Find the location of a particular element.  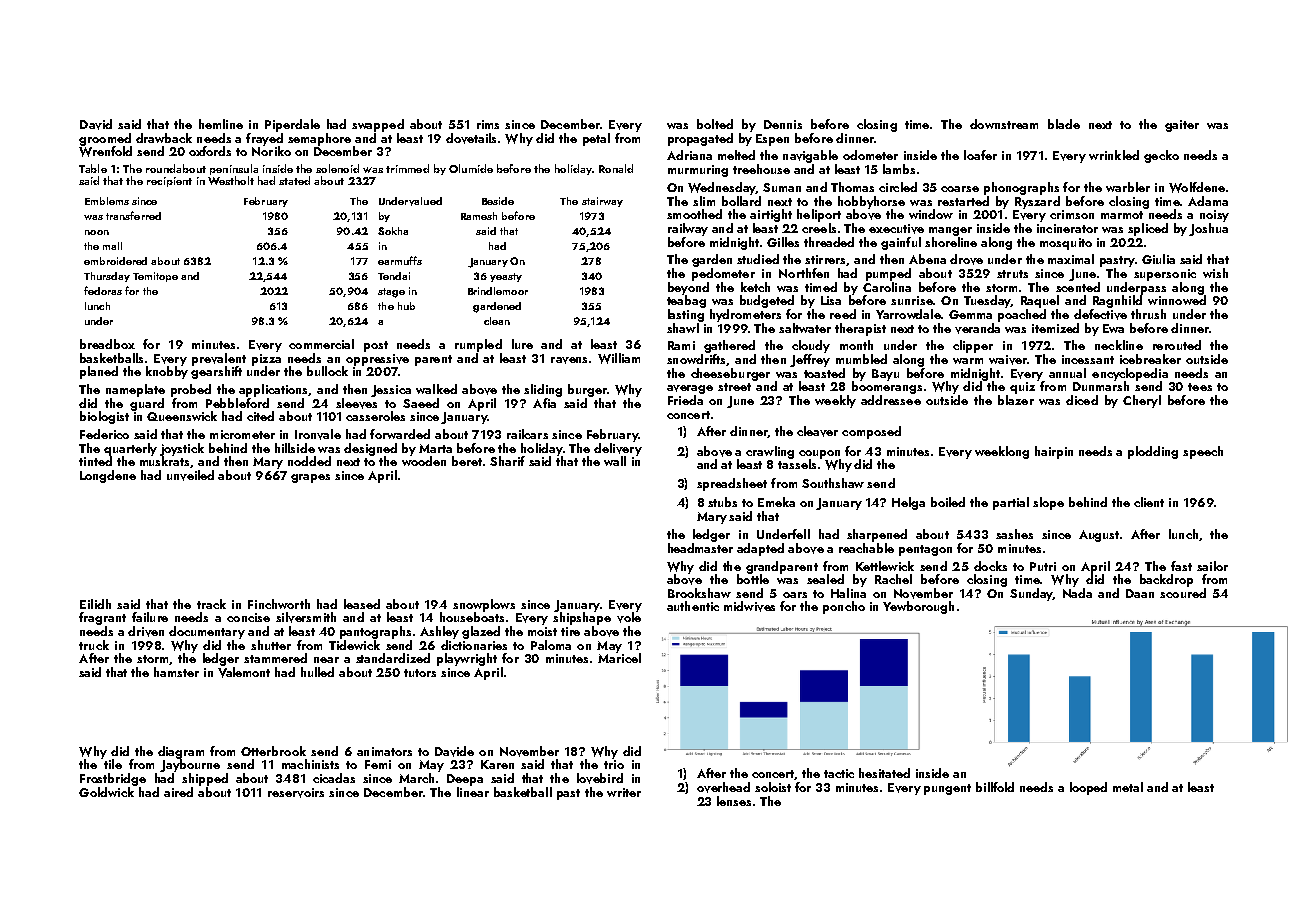

Temitope is located at coordinates (155, 277).
